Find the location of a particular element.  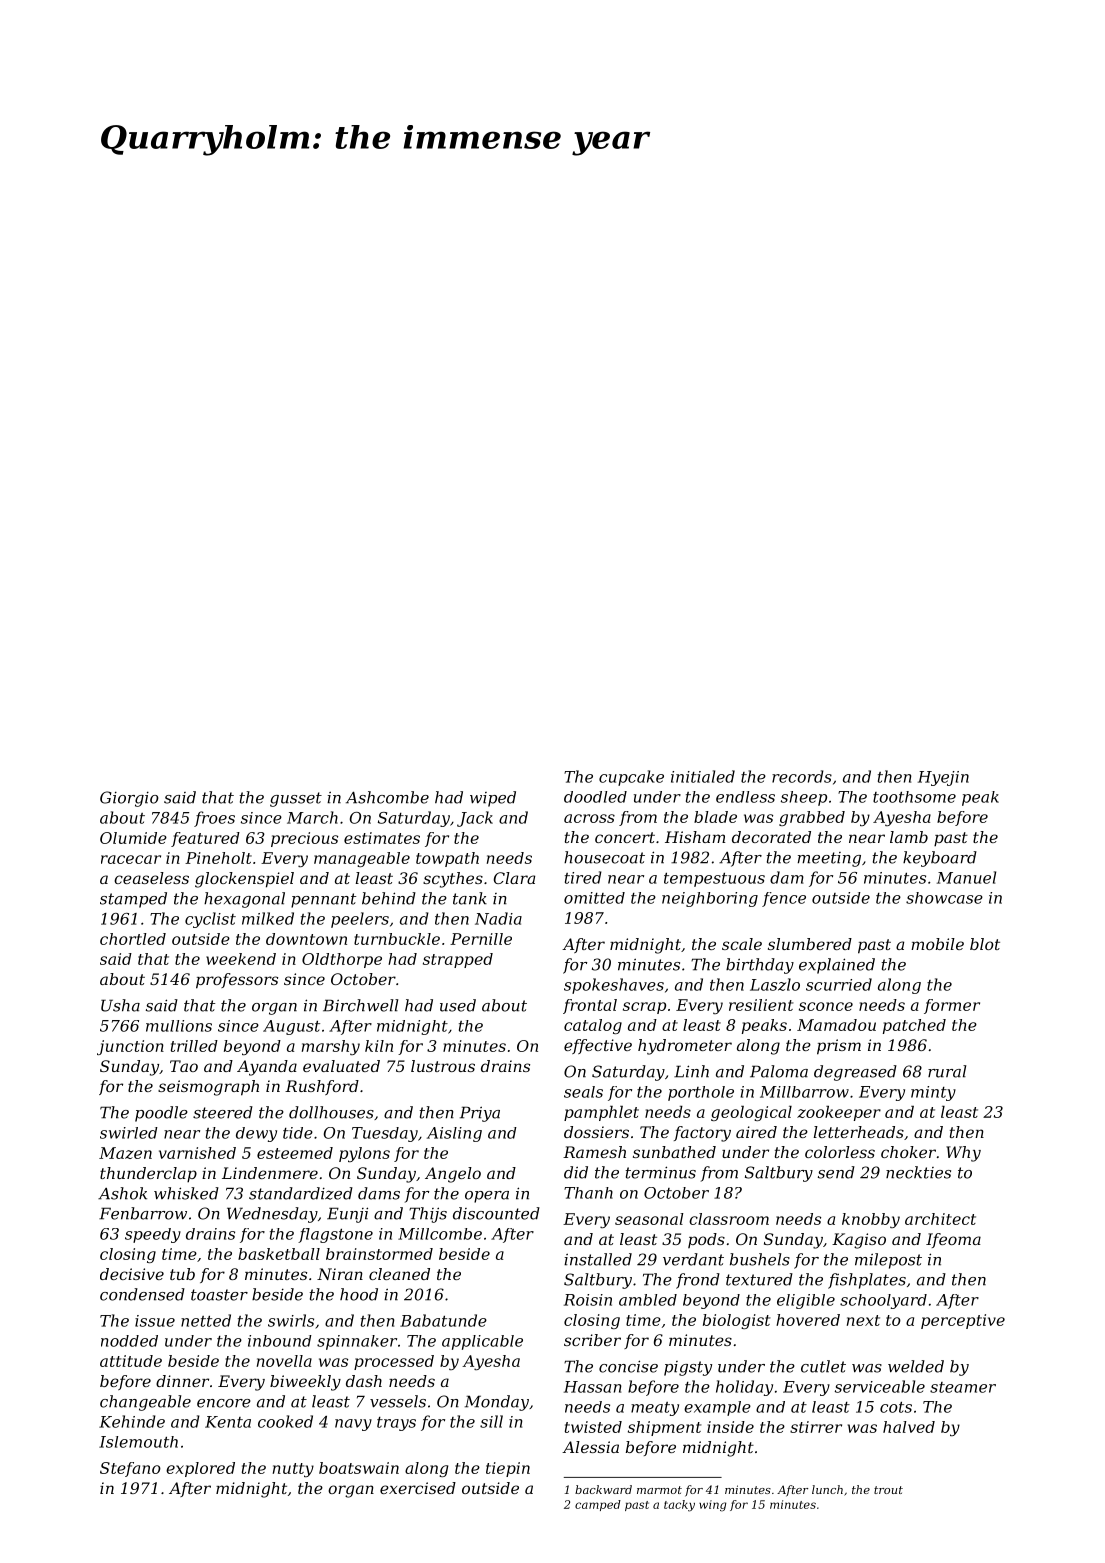

Clara is located at coordinates (514, 878).
